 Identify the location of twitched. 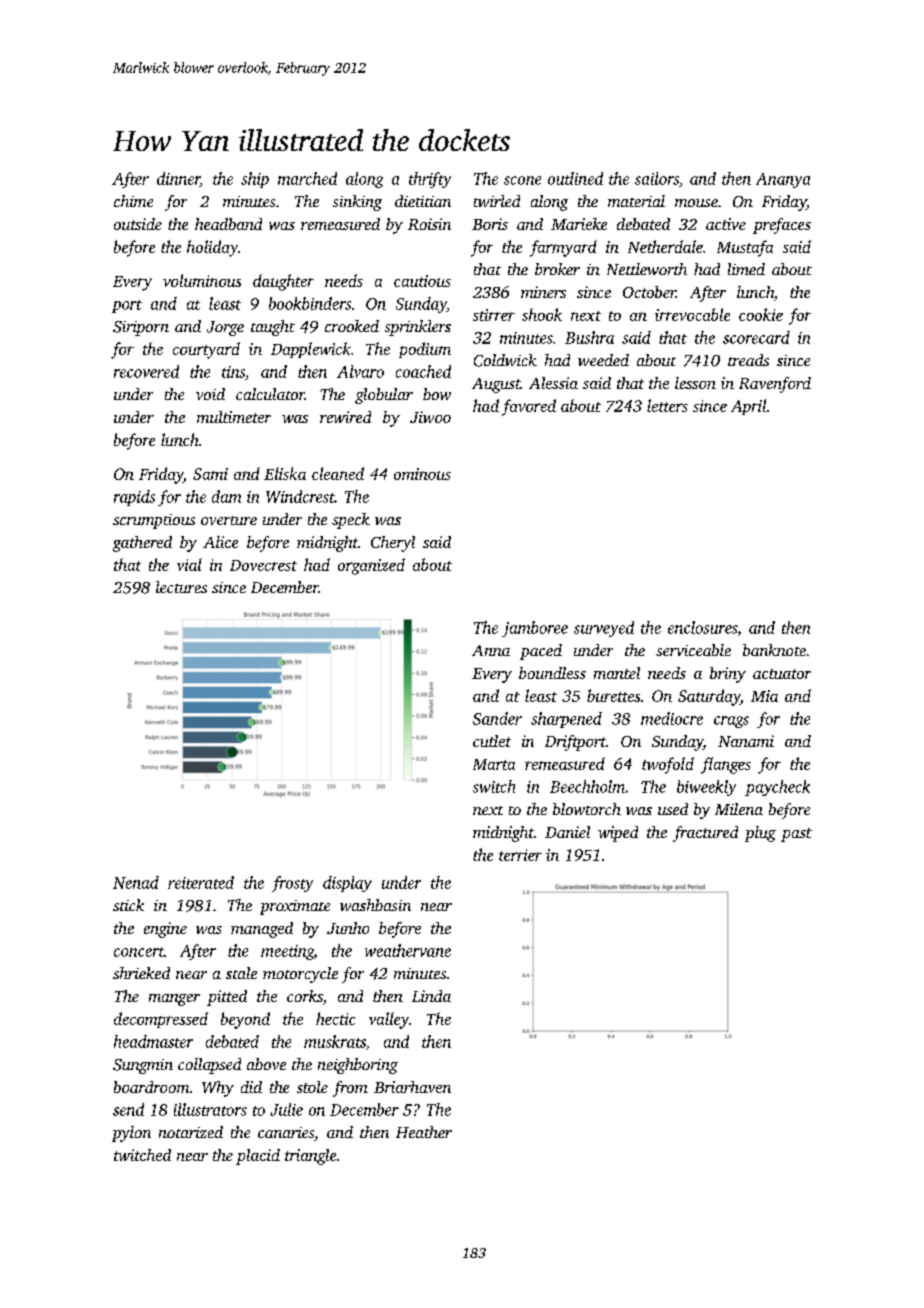
(142, 1155).
